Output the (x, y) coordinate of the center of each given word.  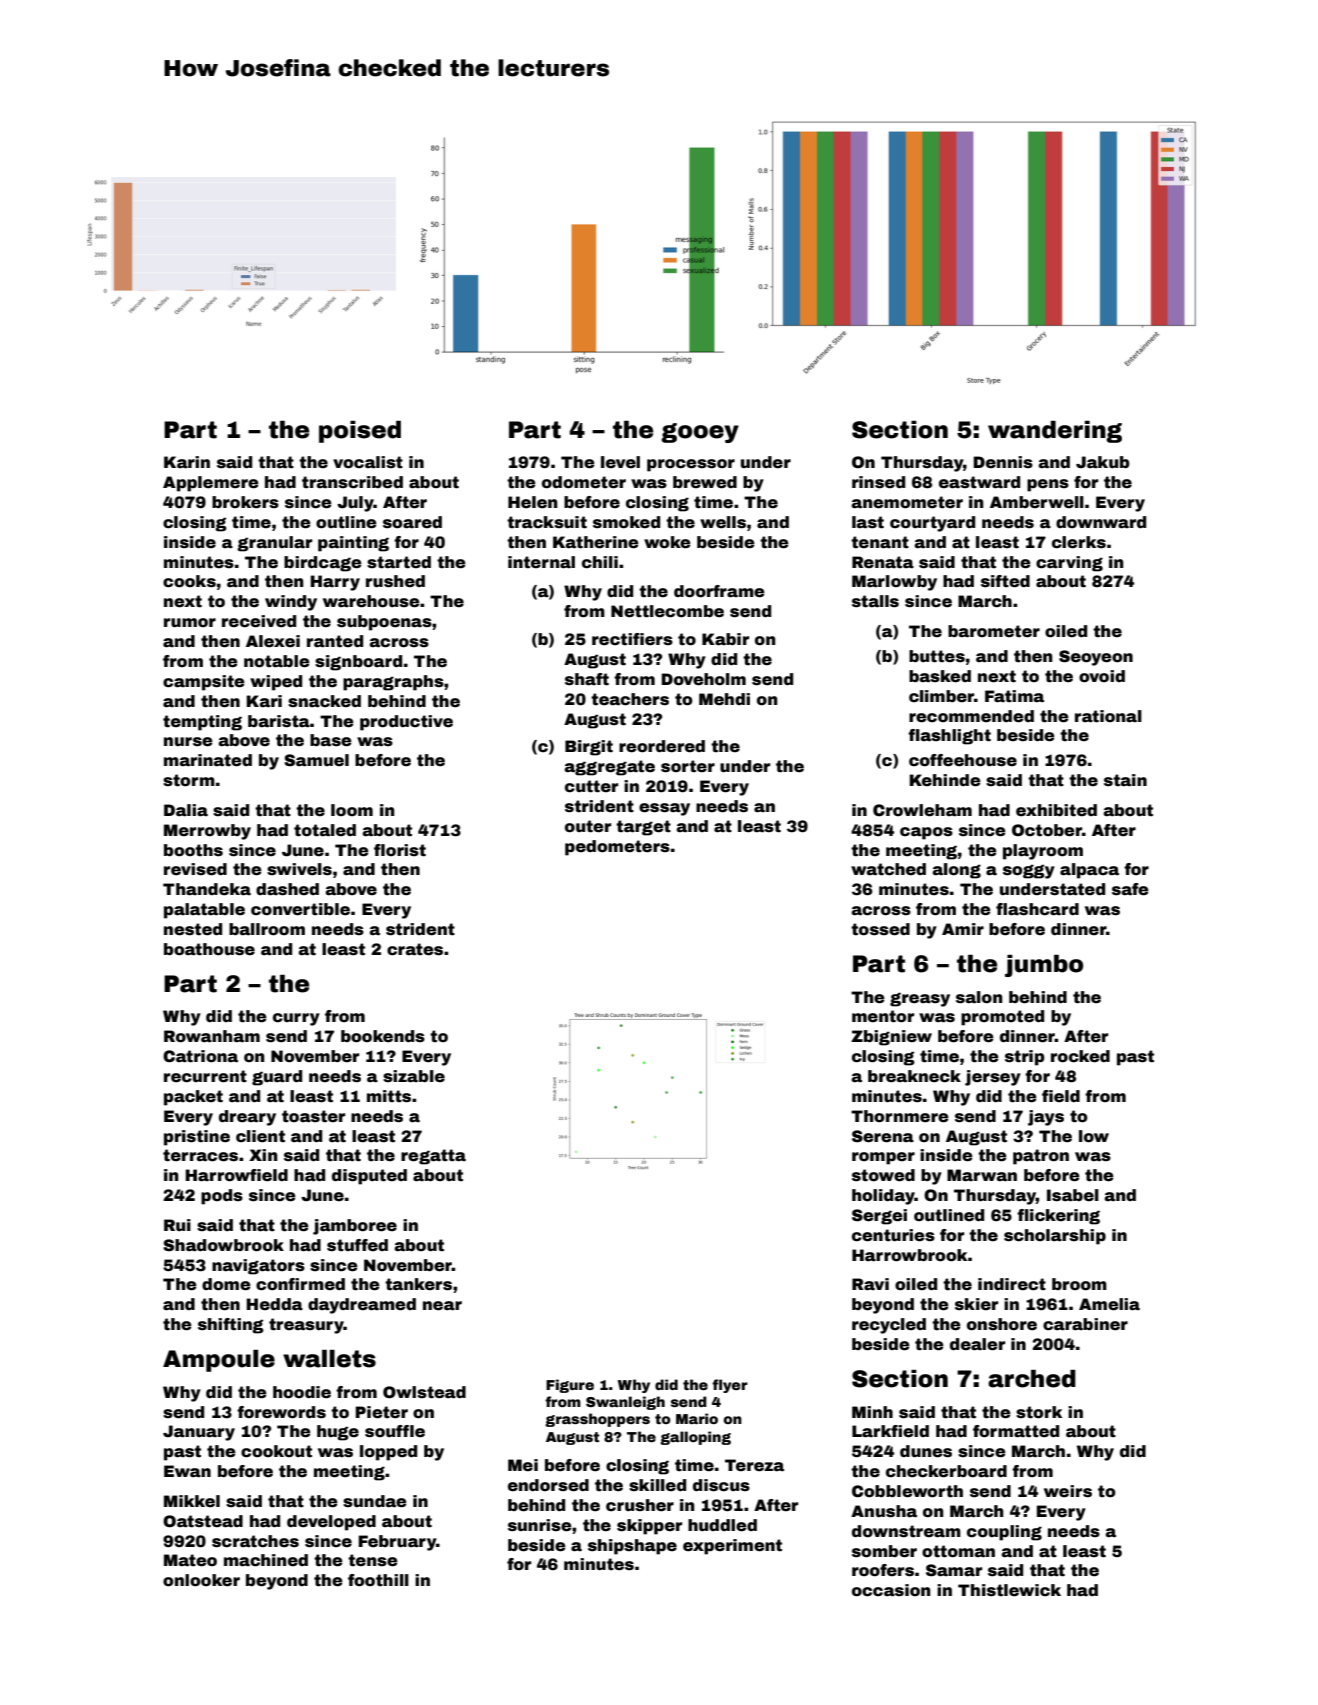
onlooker (201, 1580)
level (620, 462)
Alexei (273, 641)
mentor (883, 1016)
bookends (383, 1036)
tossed (880, 929)
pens (1048, 485)
